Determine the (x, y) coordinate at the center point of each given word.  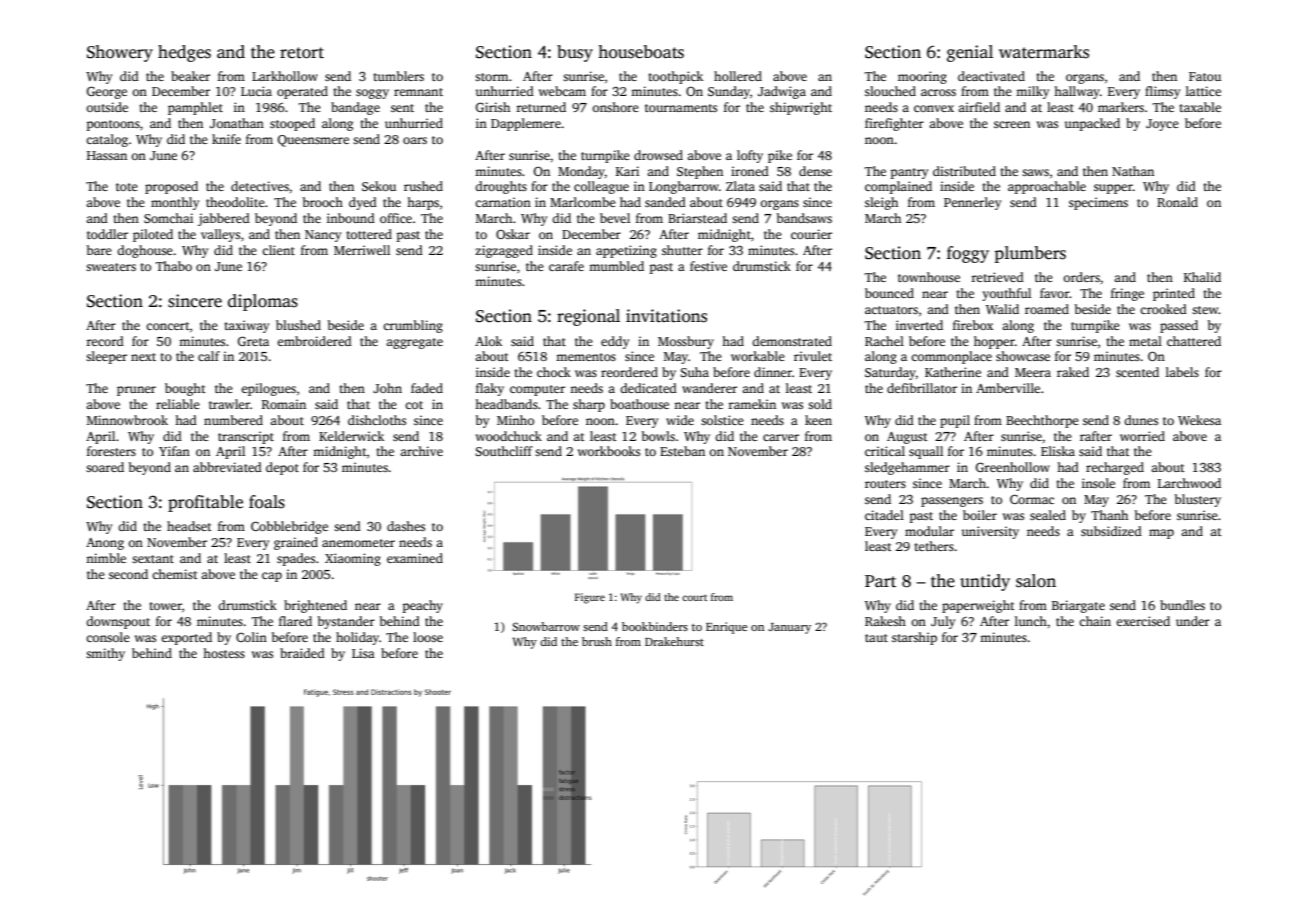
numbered (233, 420)
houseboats (641, 52)
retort (302, 53)
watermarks (1044, 52)
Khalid (1202, 277)
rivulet (813, 356)
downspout (118, 622)
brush (597, 641)
